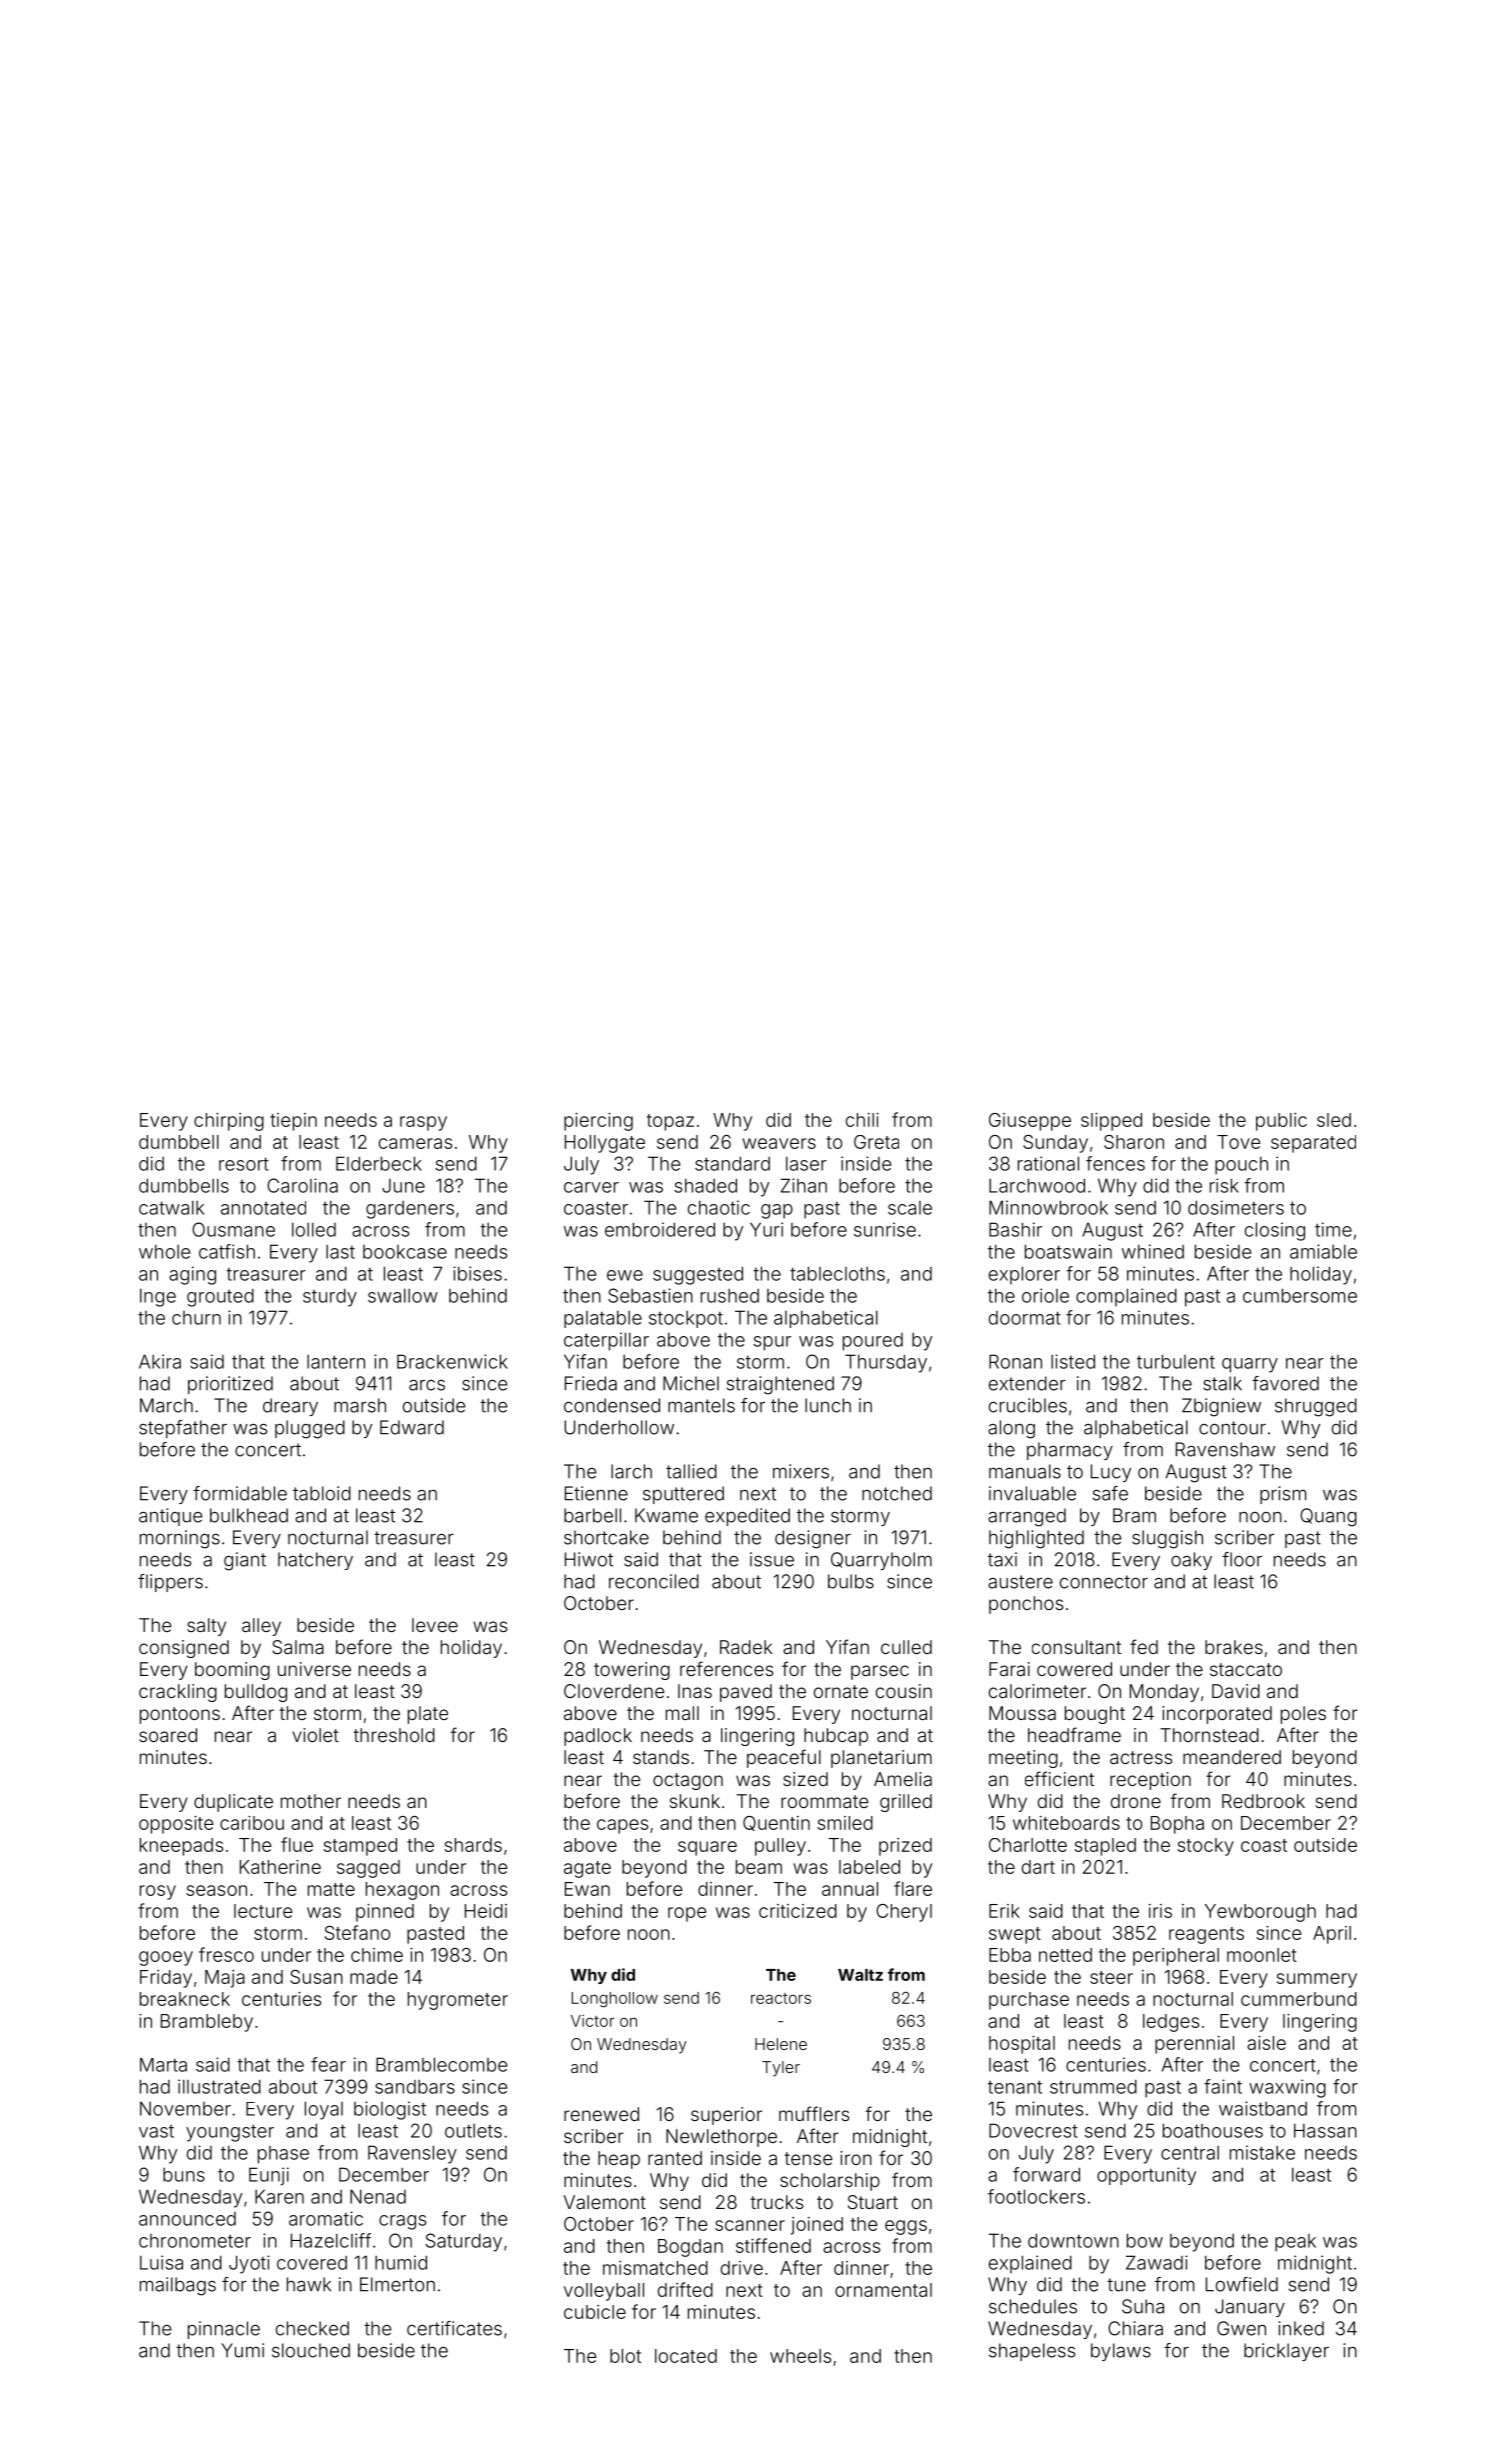 The height and width of the screenshot is (2464, 1496). What do you see at coordinates (357, 1932) in the screenshot?
I see `Stefano` at bounding box center [357, 1932].
